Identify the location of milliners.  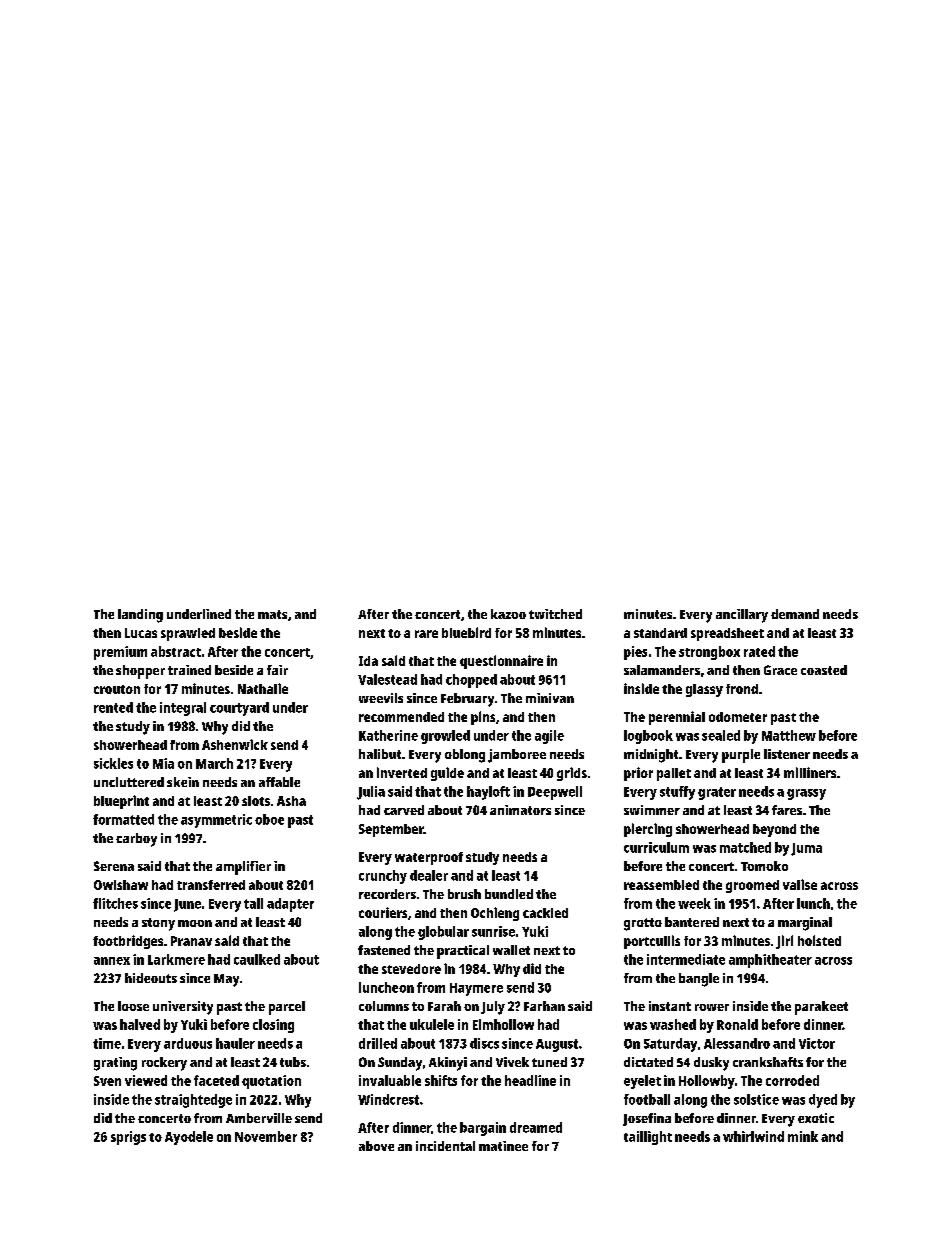
(810, 772).
